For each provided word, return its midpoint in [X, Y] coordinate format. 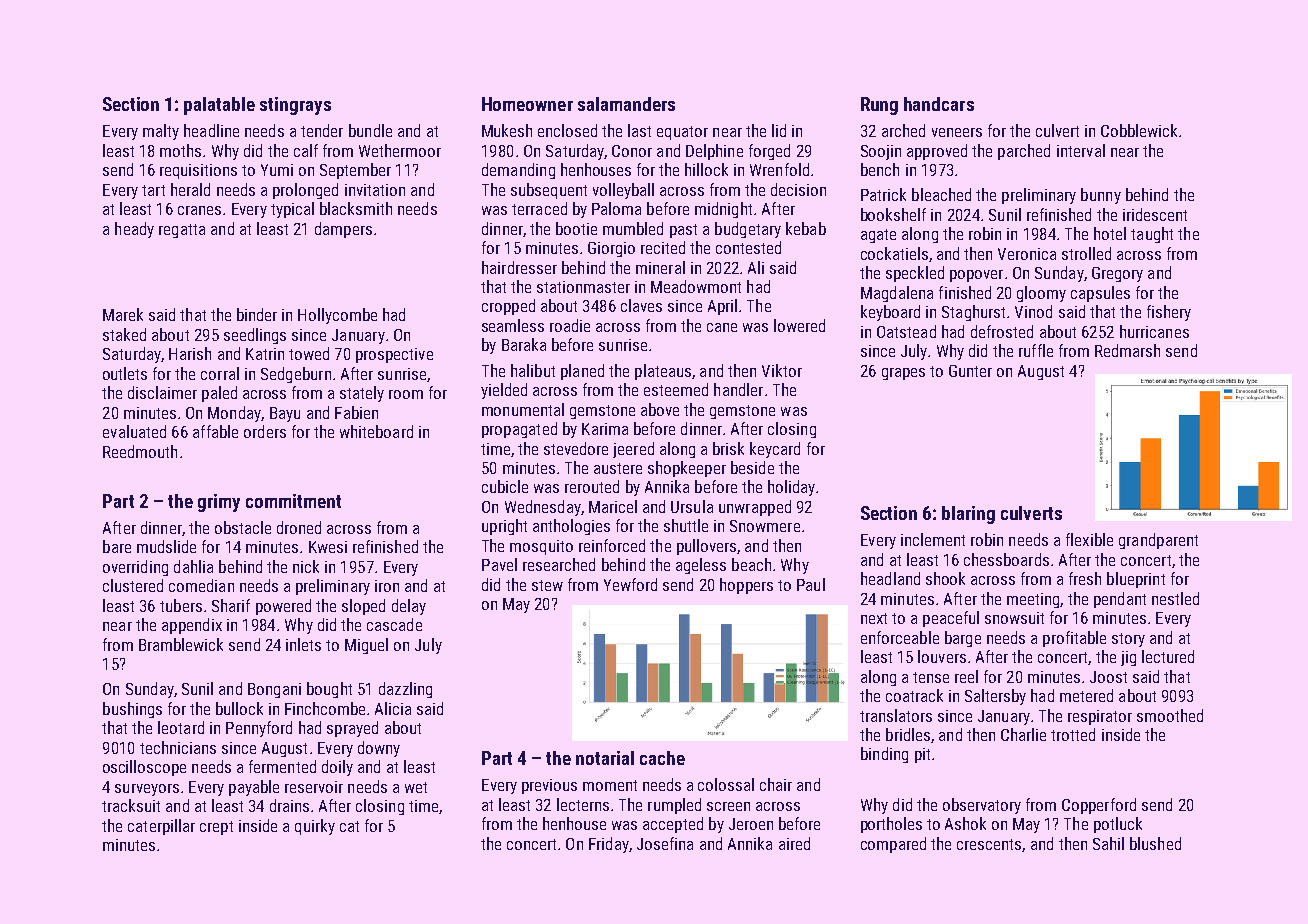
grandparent [1158, 541]
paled [219, 394]
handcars [939, 104]
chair [776, 784]
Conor [632, 151]
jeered [633, 450]
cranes [199, 210]
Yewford [630, 584]
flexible [1089, 539]
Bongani [274, 690]
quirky [315, 827]
